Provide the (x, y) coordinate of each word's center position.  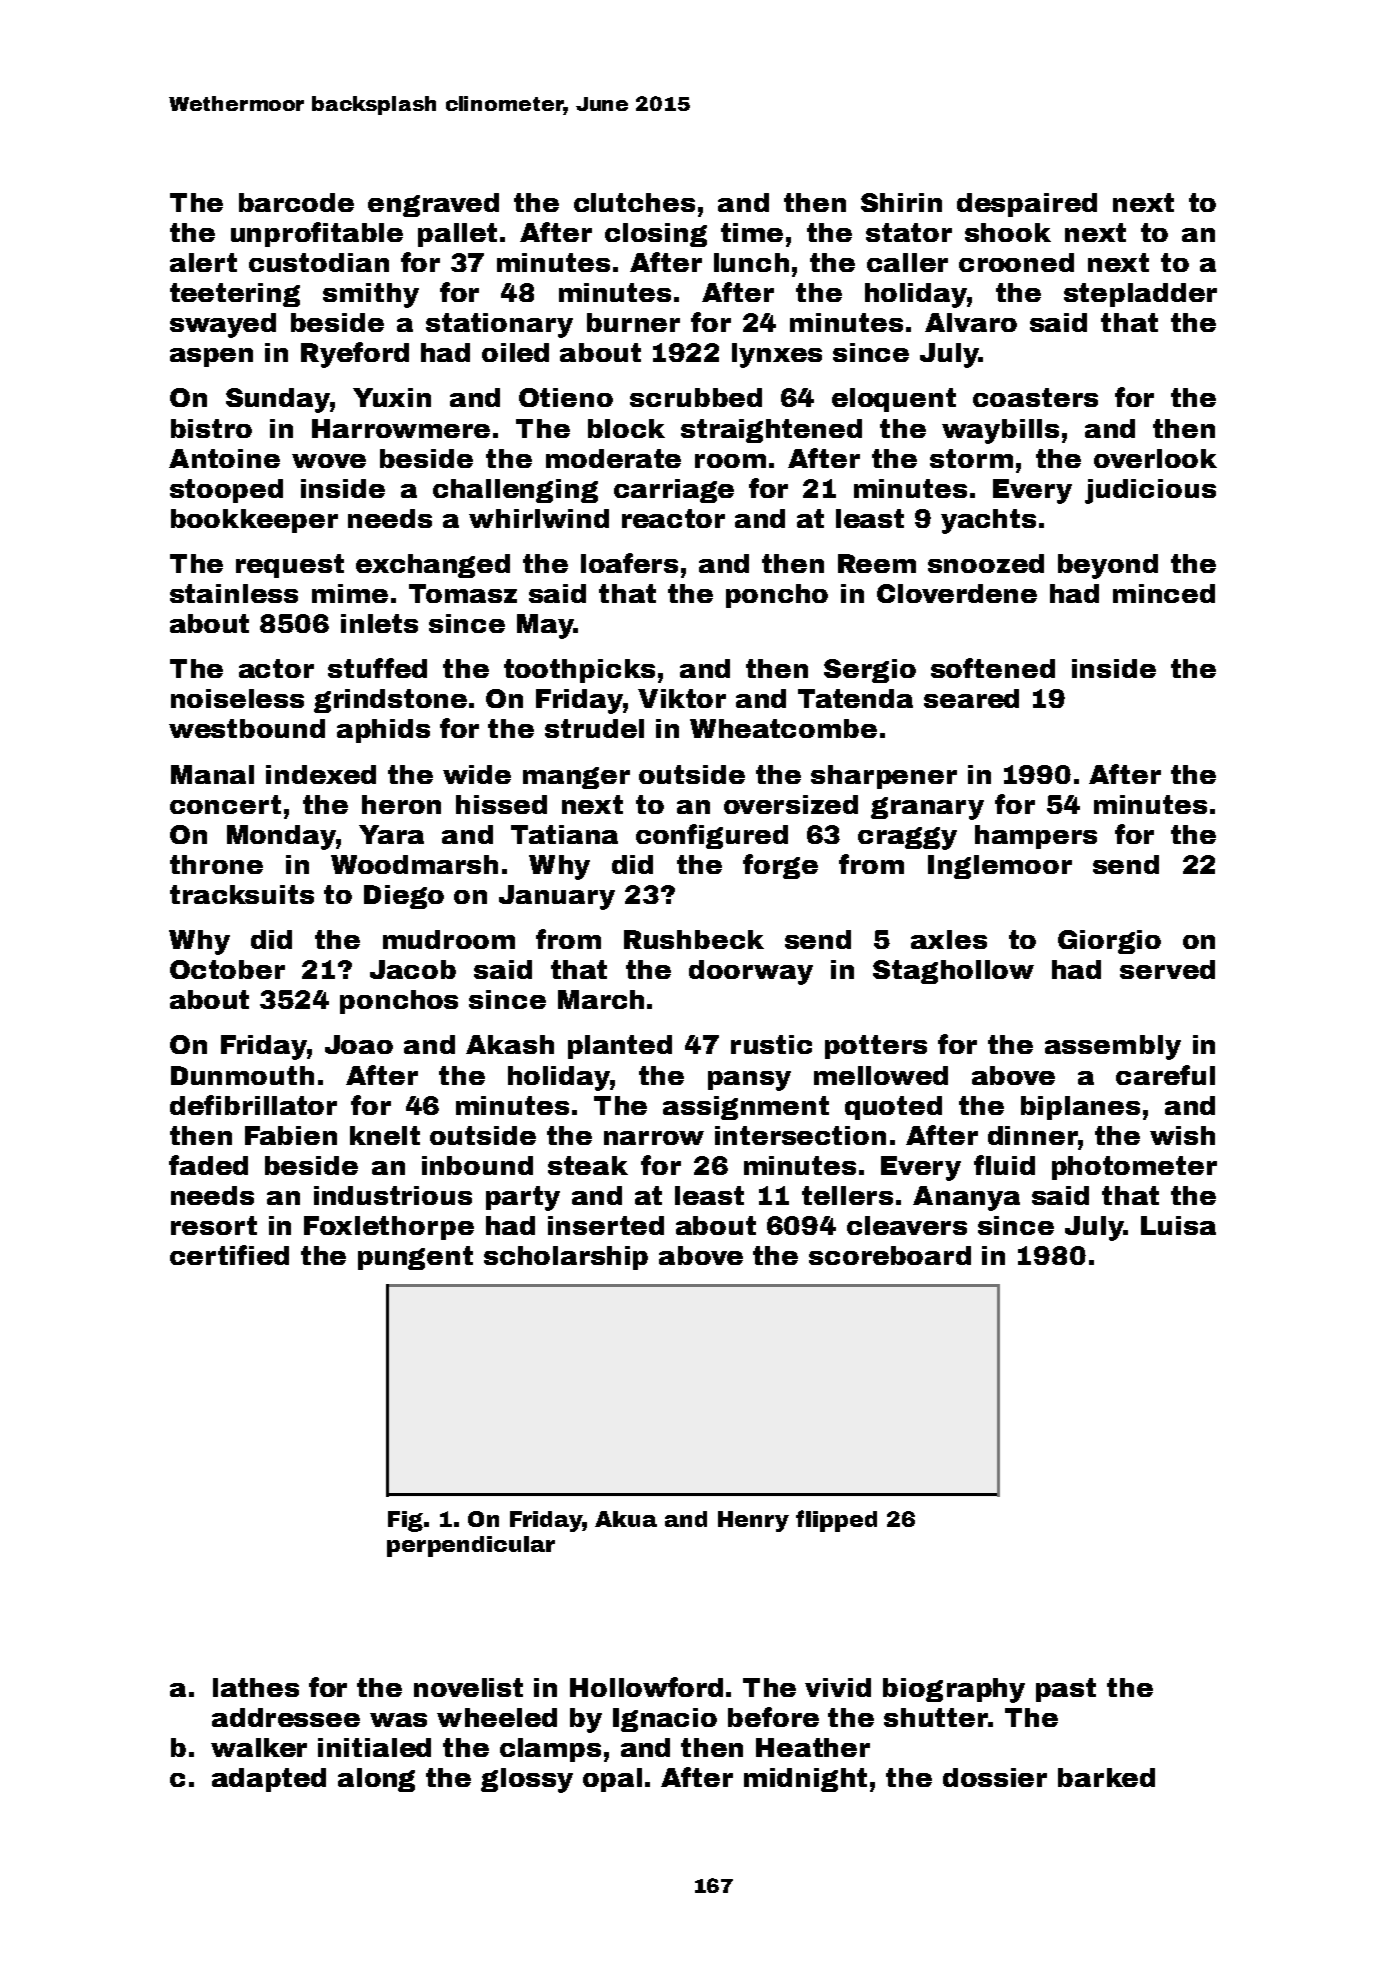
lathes (256, 1687)
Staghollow (953, 972)
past (1066, 1690)
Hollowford (646, 1687)
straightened (771, 431)
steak (588, 1165)
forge (780, 866)
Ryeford (355, 355)
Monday (281, 837)
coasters (1035, 397)
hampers (1036, 837)
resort (214, 1225)
